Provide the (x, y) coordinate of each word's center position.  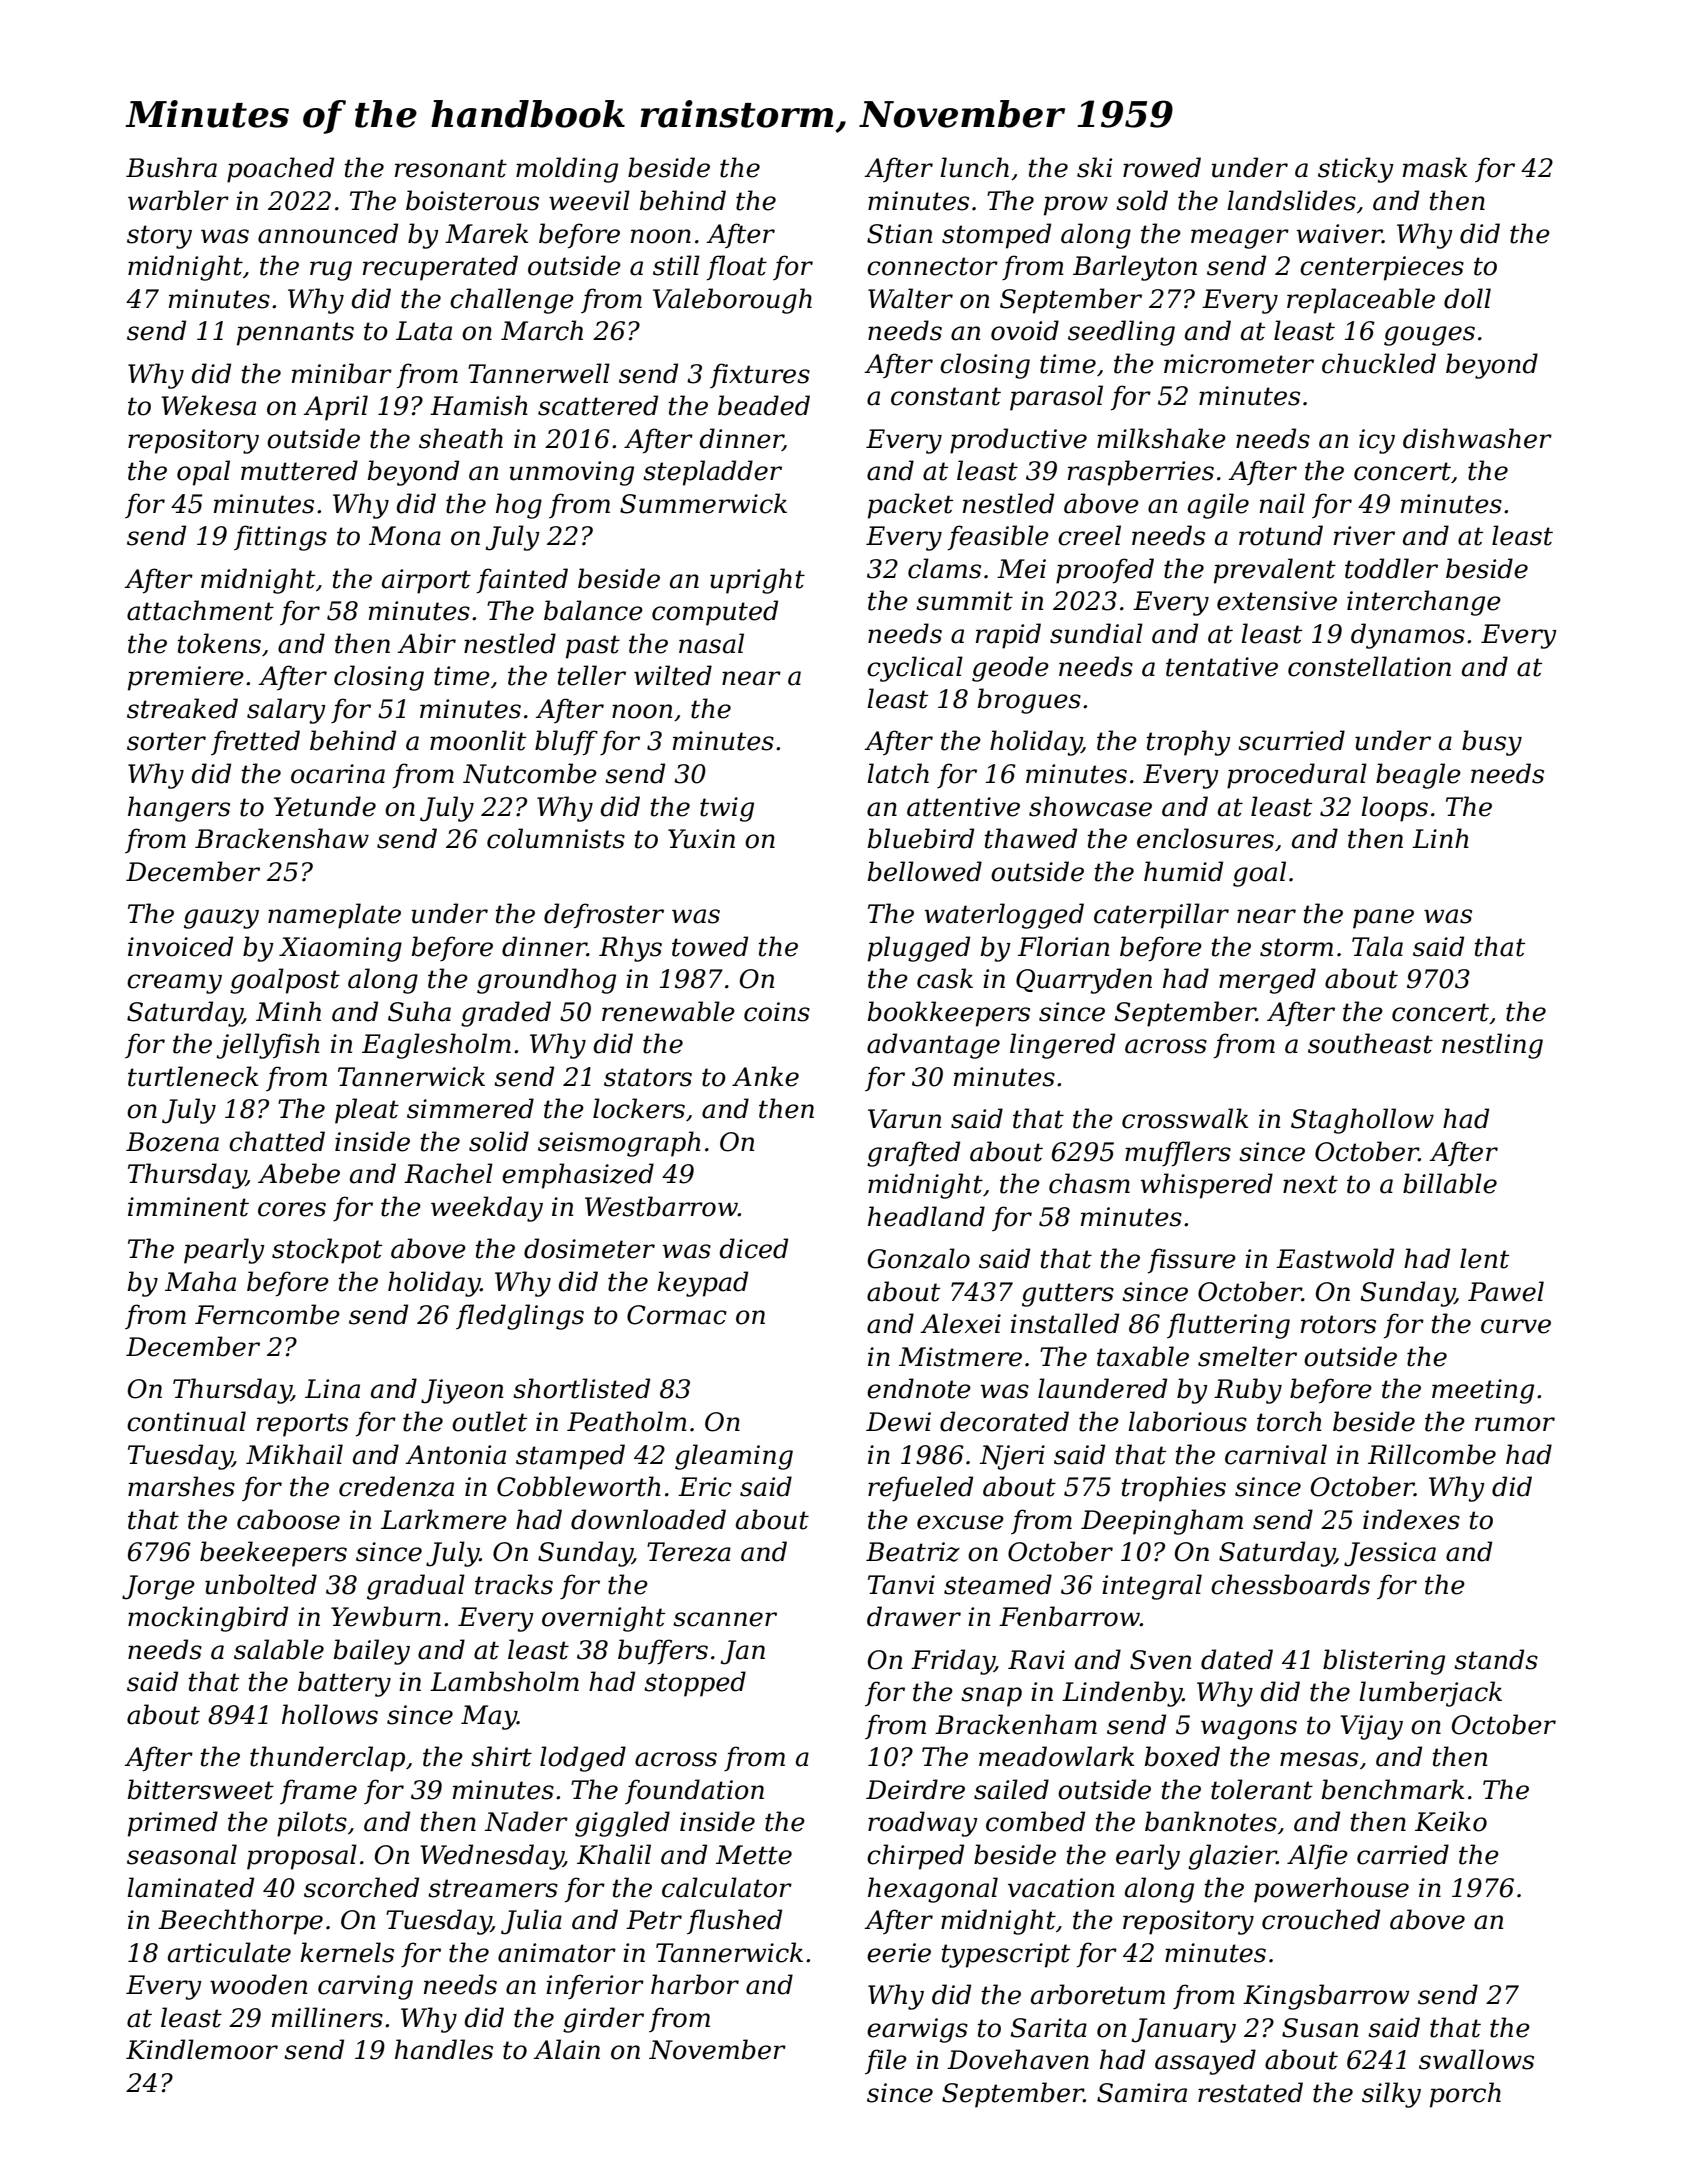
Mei (1021, 569)
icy (1377, 441)
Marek (486, 233)
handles (444, 2049)
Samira (1142, 2093)
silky (1391, 2095)
